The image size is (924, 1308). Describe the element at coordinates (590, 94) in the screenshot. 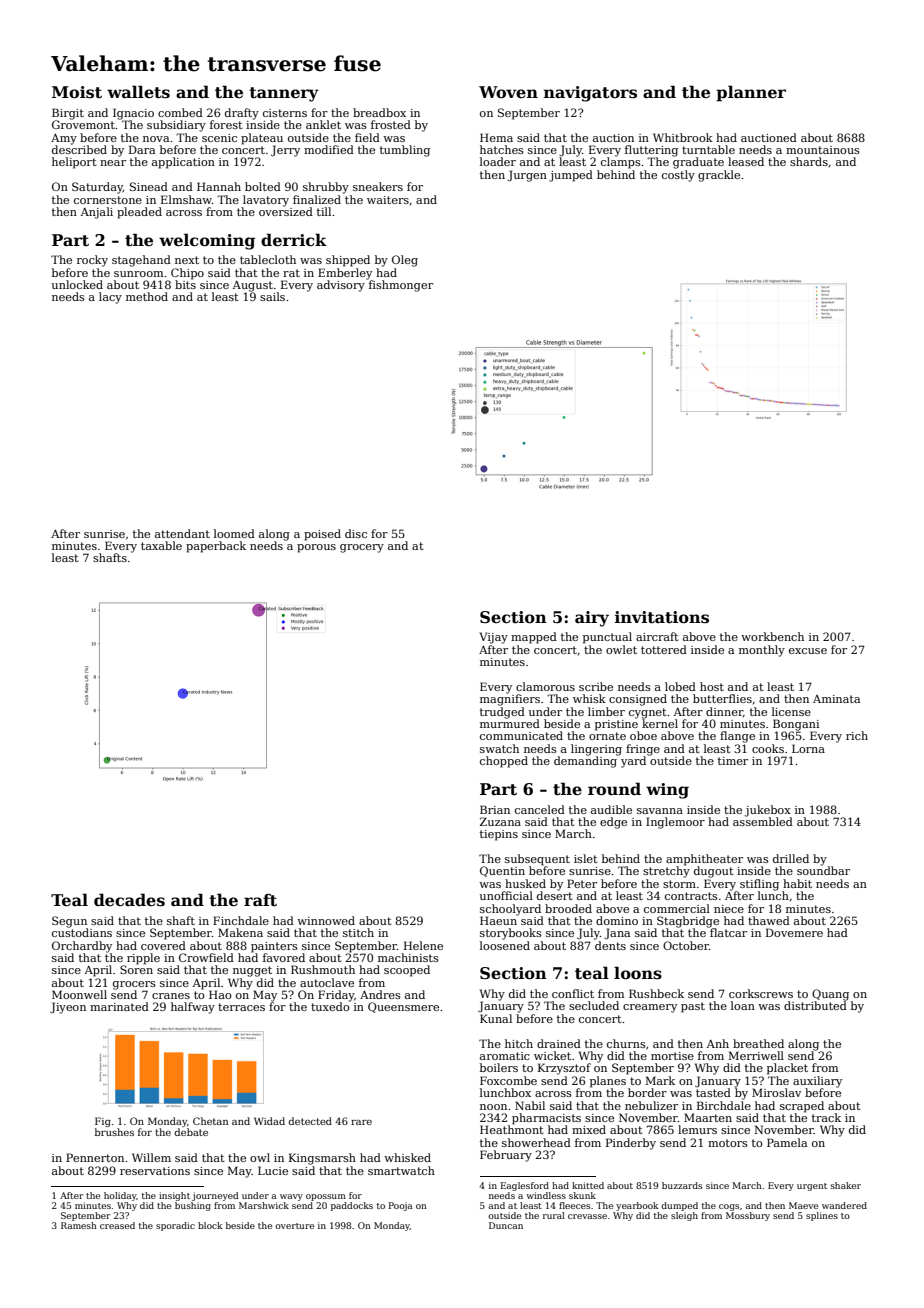

I see `navigators` at that location.
